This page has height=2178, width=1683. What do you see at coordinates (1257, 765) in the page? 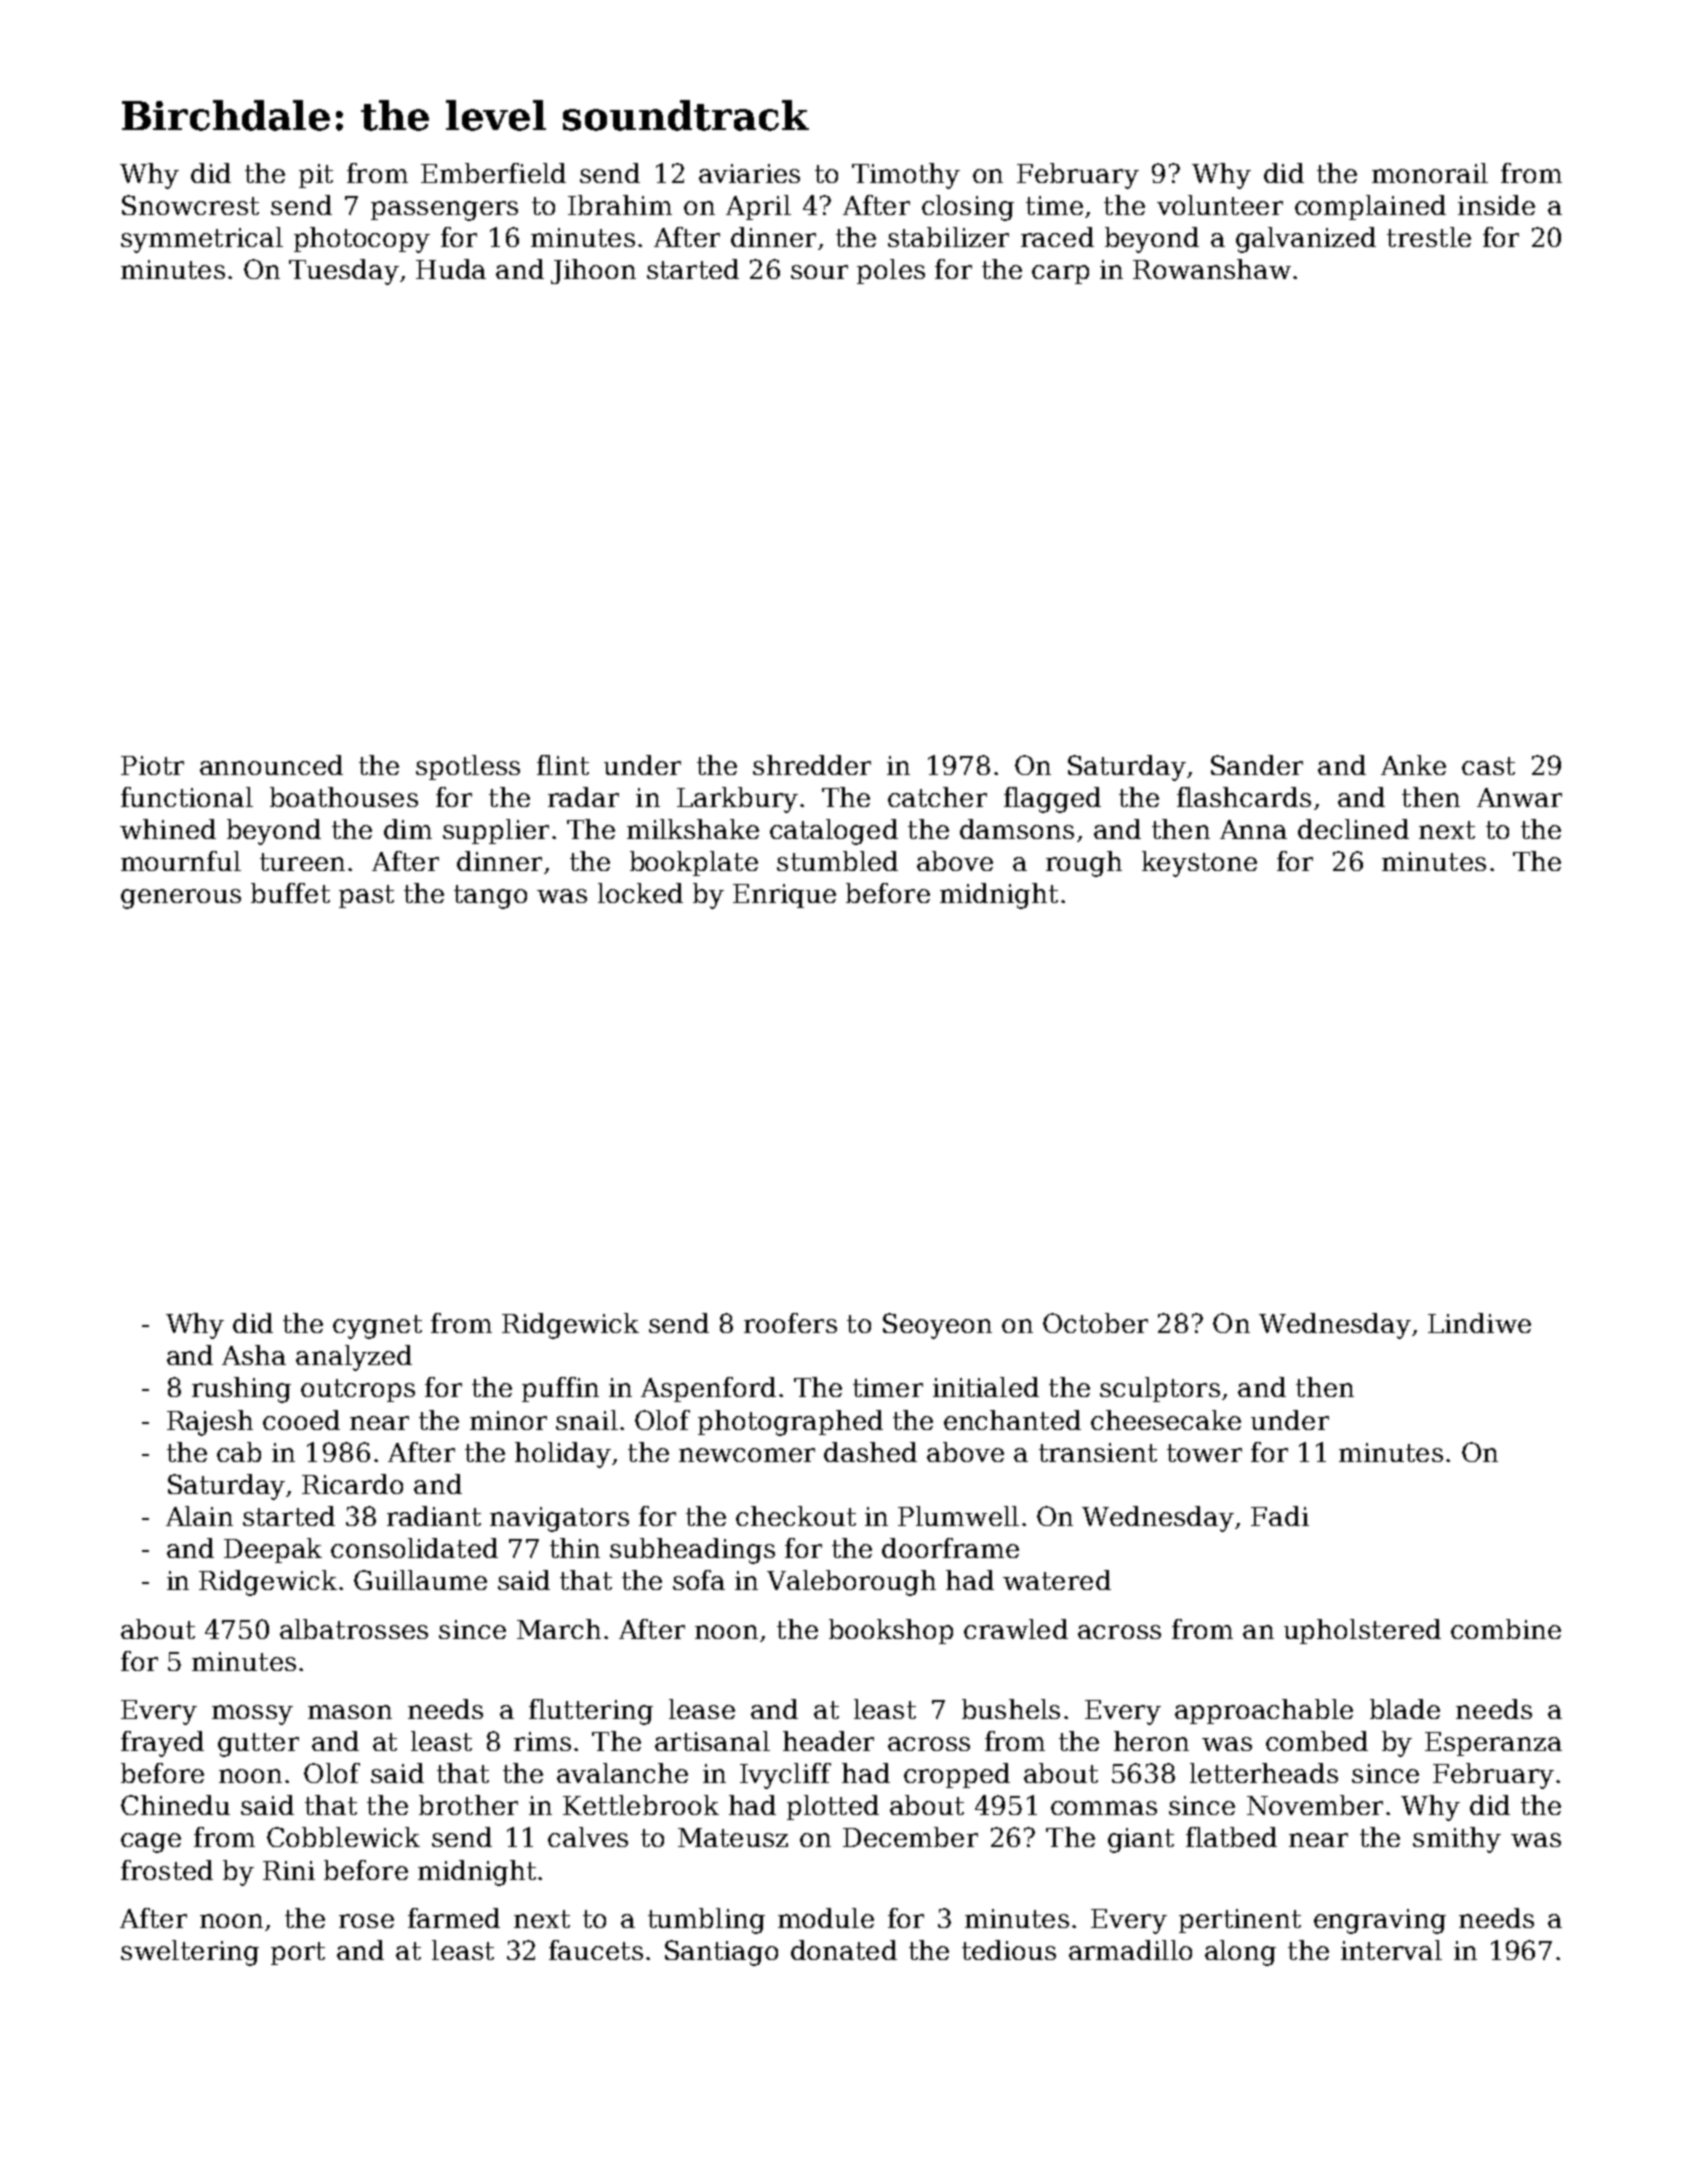
I see `Sander` at bounding box center [1257, 765].
